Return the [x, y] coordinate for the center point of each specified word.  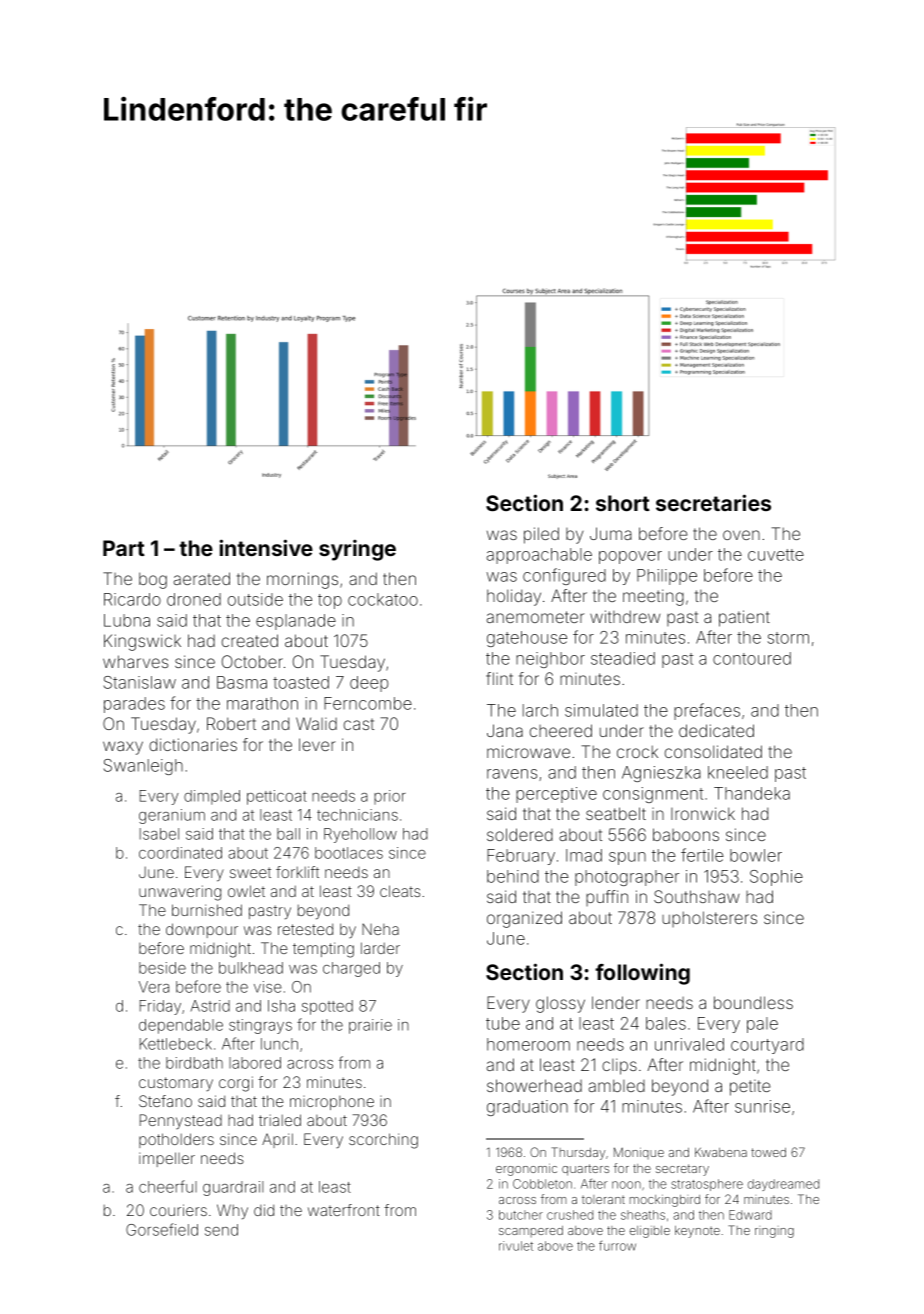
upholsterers [709, 919]
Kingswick [142, 642]
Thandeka [752, 793]
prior [390, 797]
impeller [167, 1159]
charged [351, 969]
